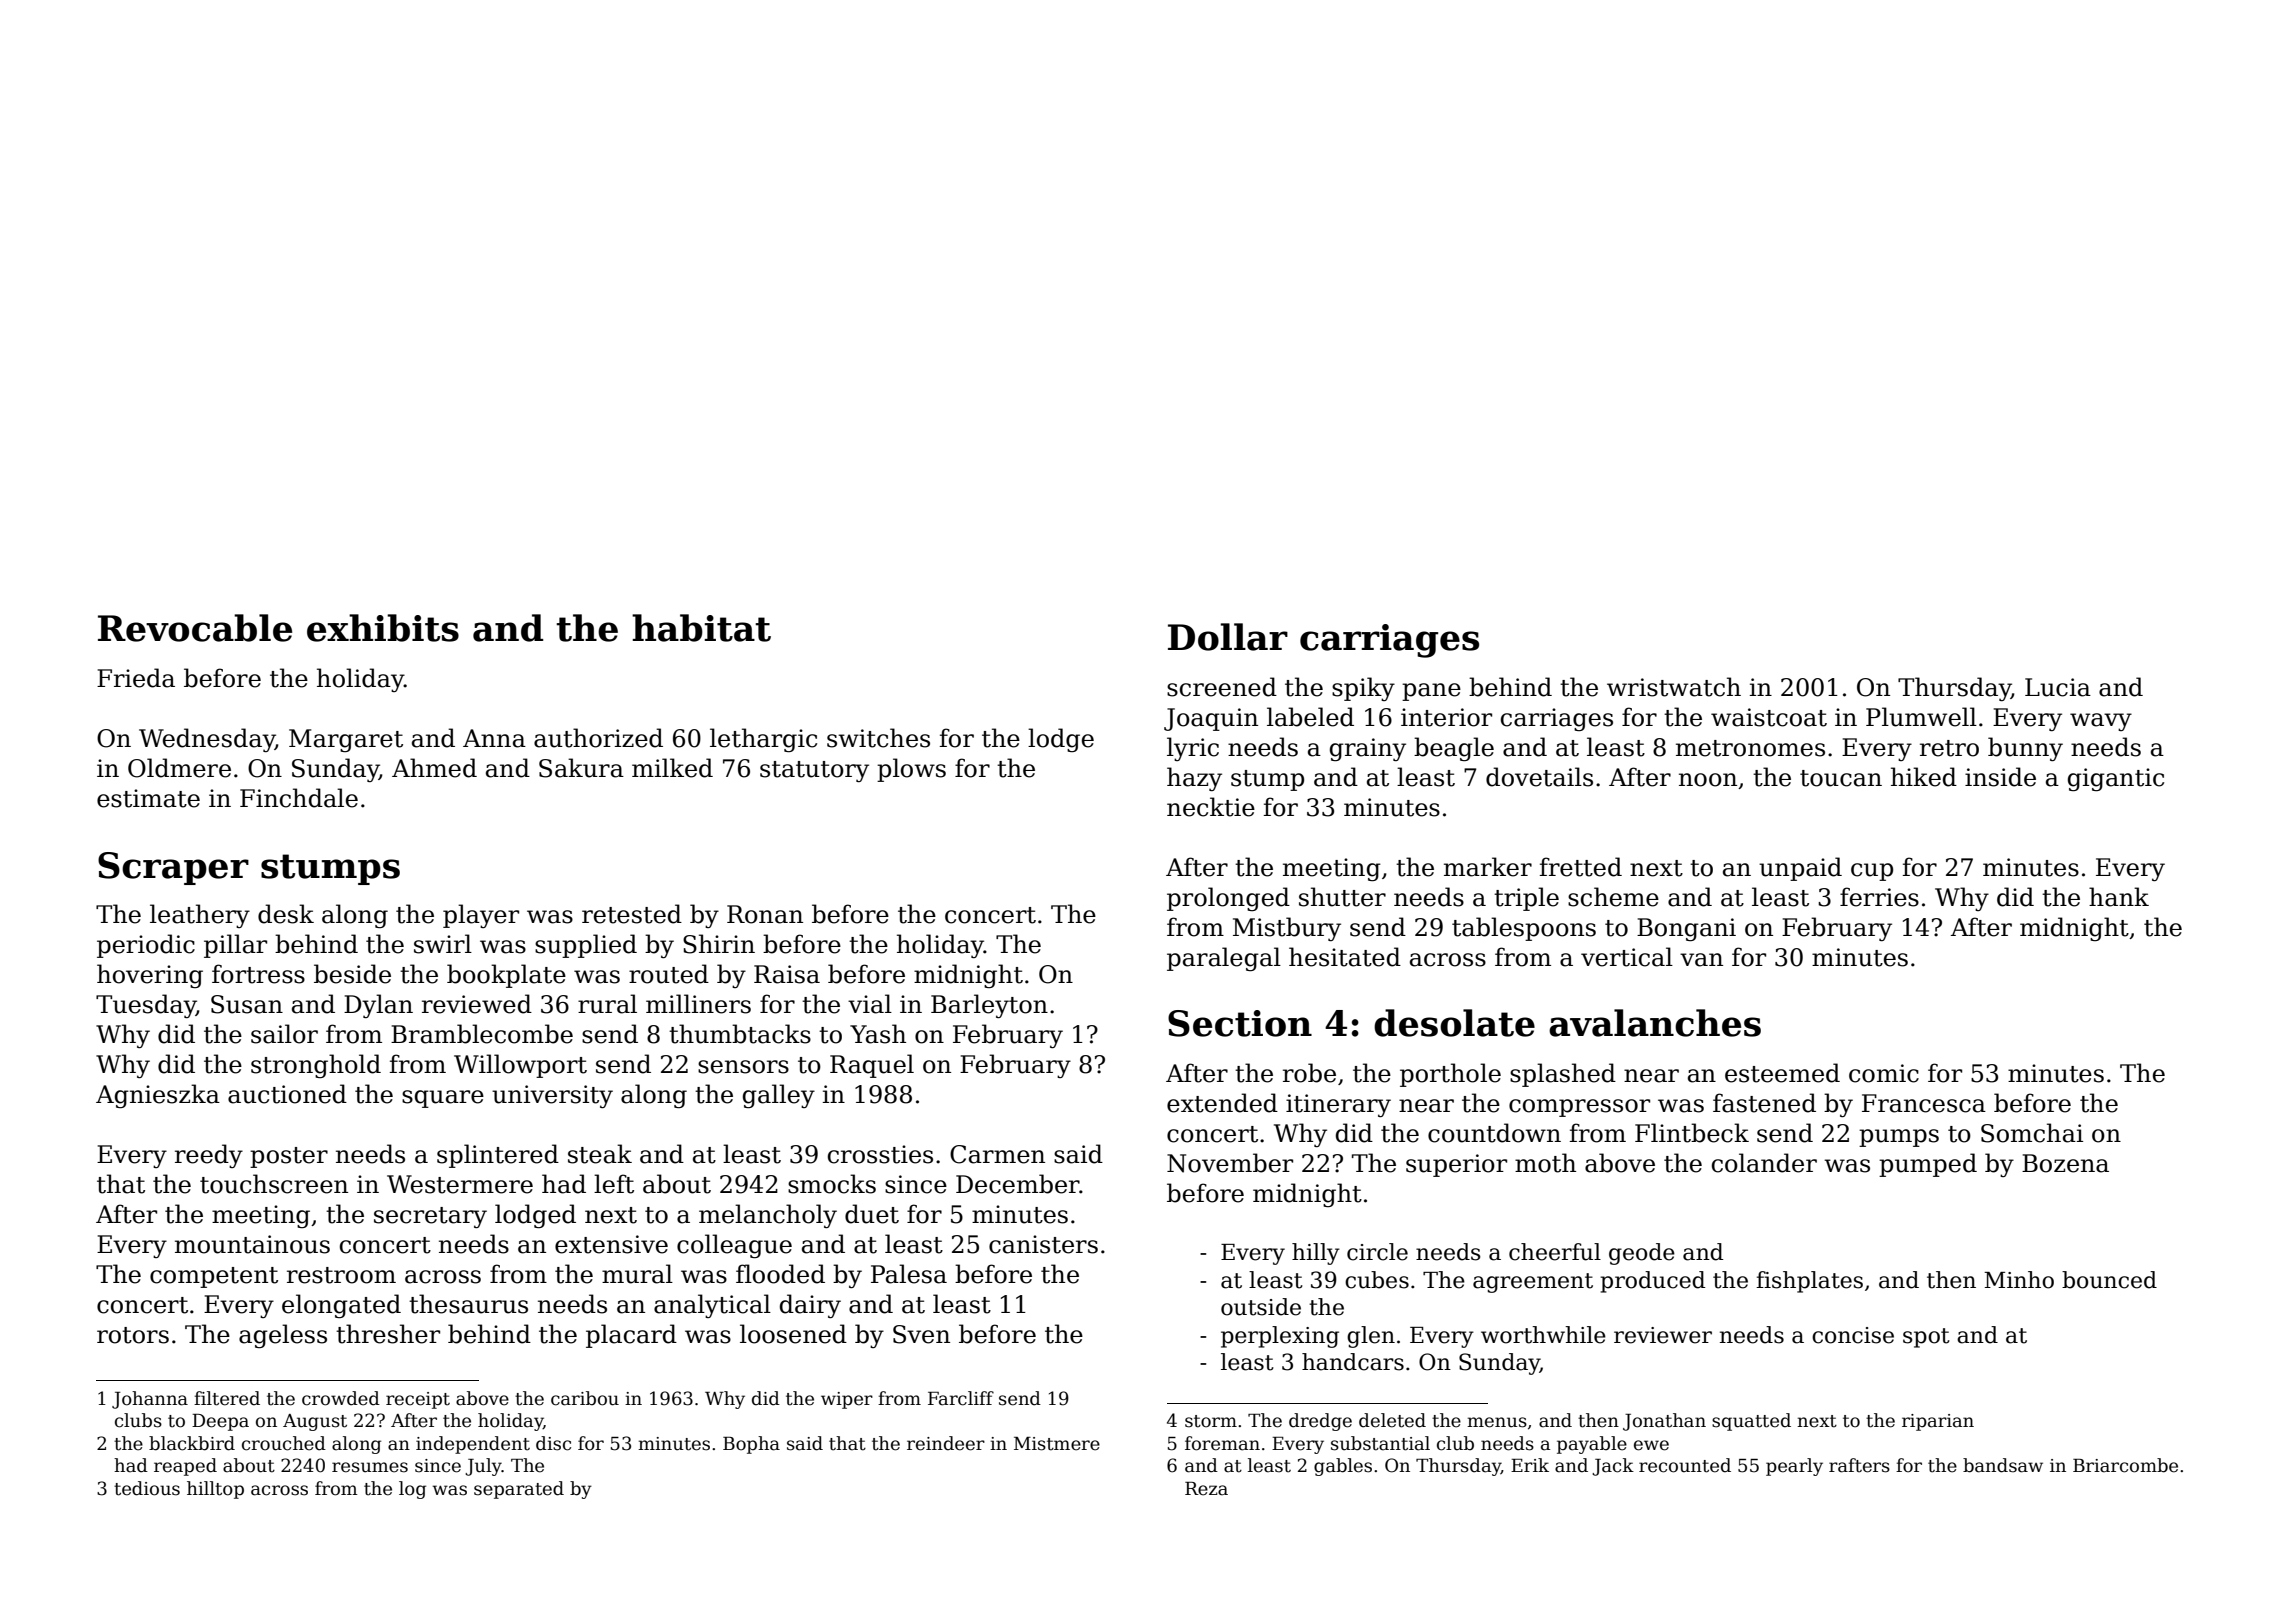 The image size is (2282, 1614). What do you see at coordinates (787, 974) in the page?
I see `Raisa` at bounding box center [787, 974].
